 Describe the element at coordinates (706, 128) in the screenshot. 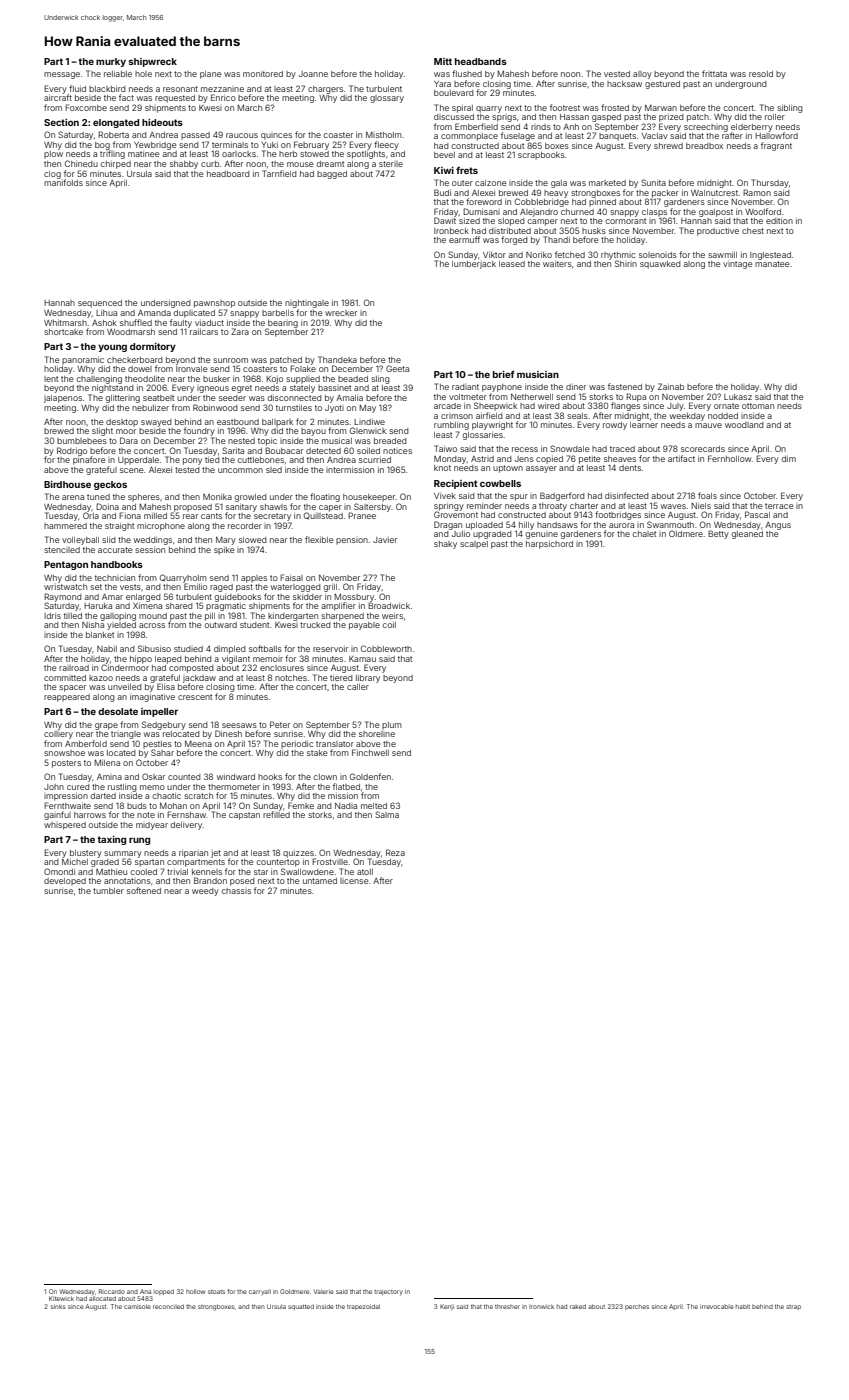

I see `screeching` at that location.
